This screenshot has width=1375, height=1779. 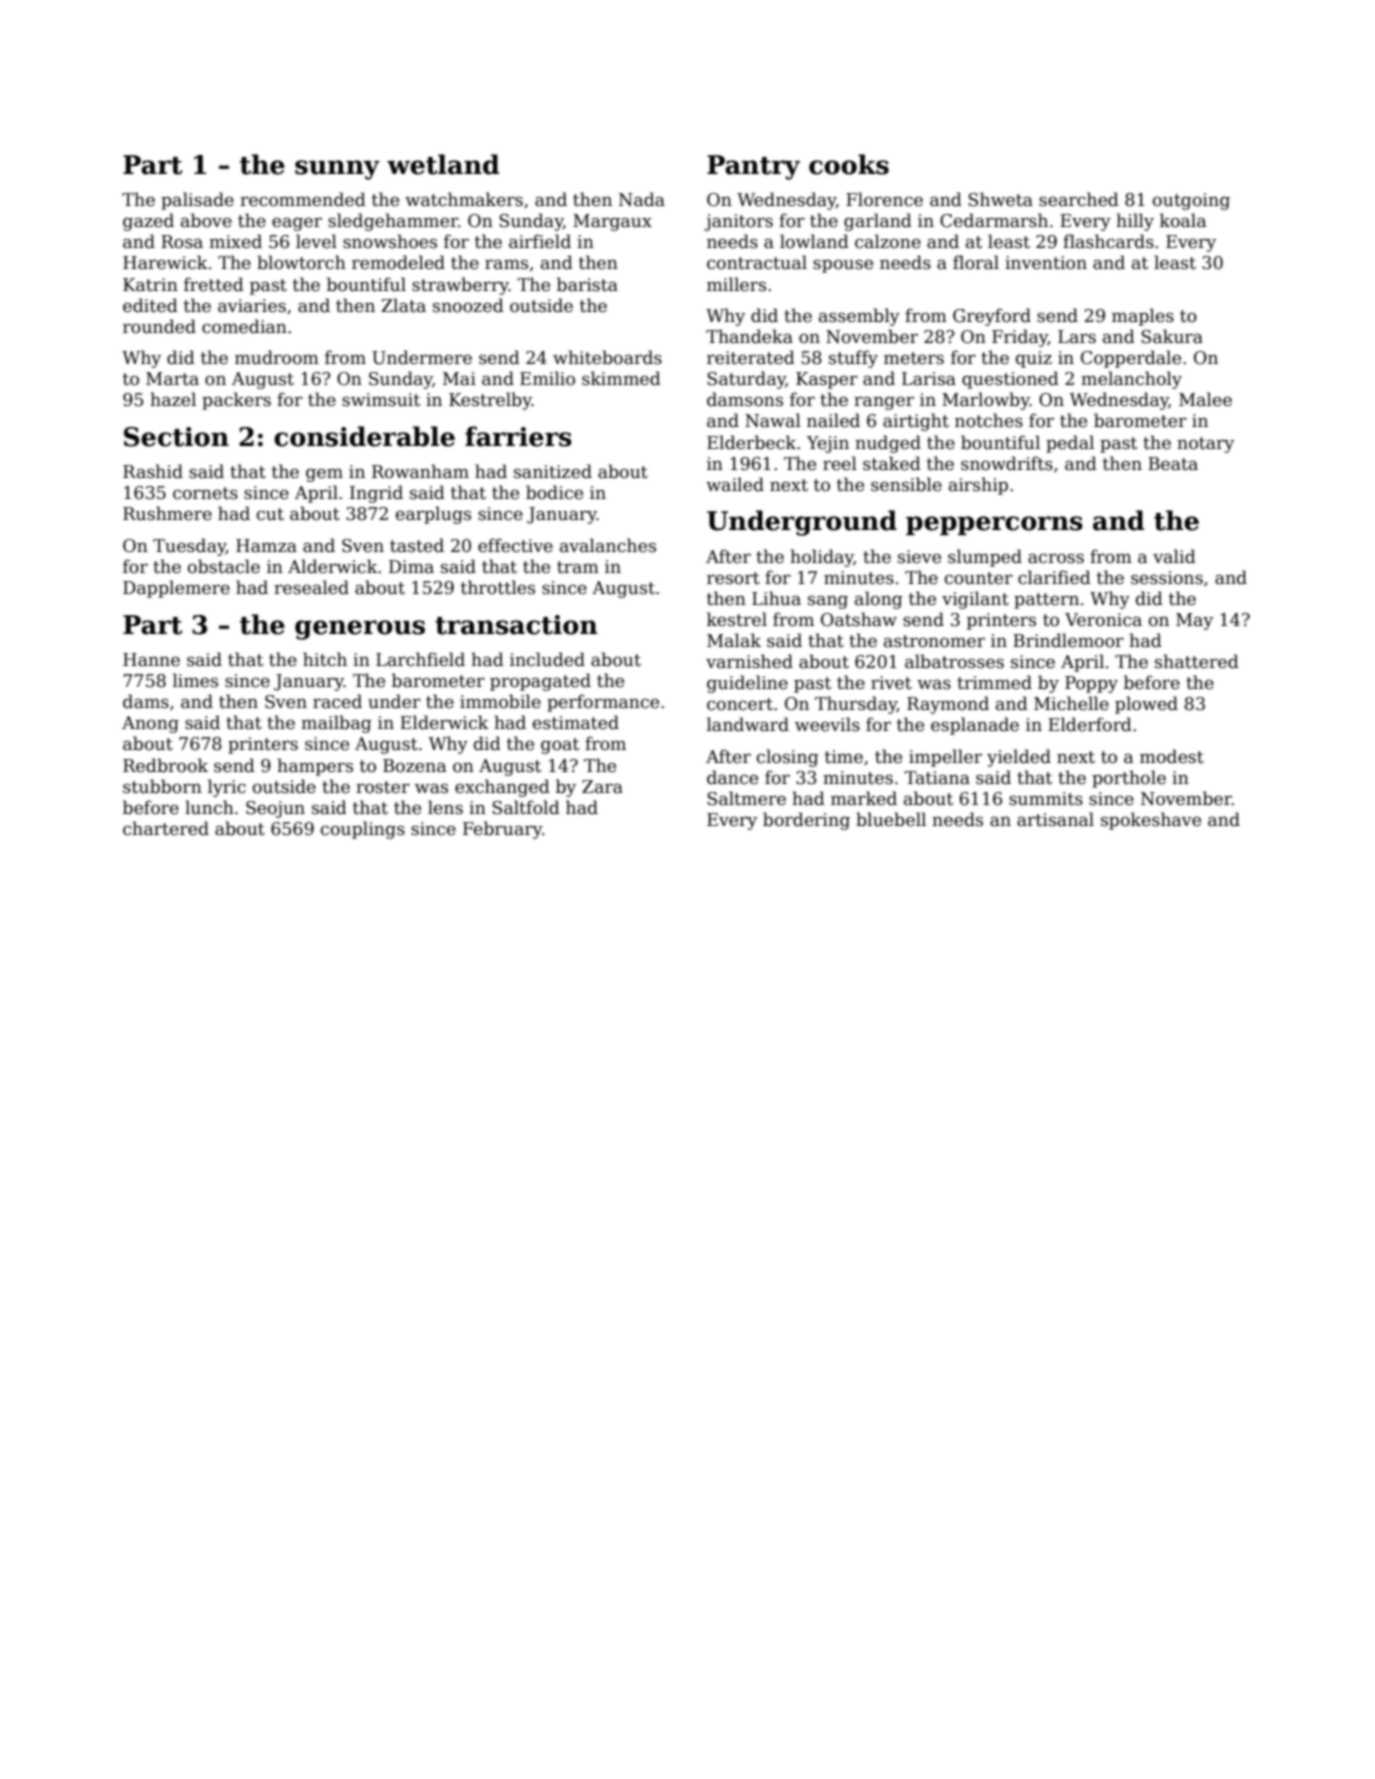 I want to click on couplings, so click(x=363, y=830).
